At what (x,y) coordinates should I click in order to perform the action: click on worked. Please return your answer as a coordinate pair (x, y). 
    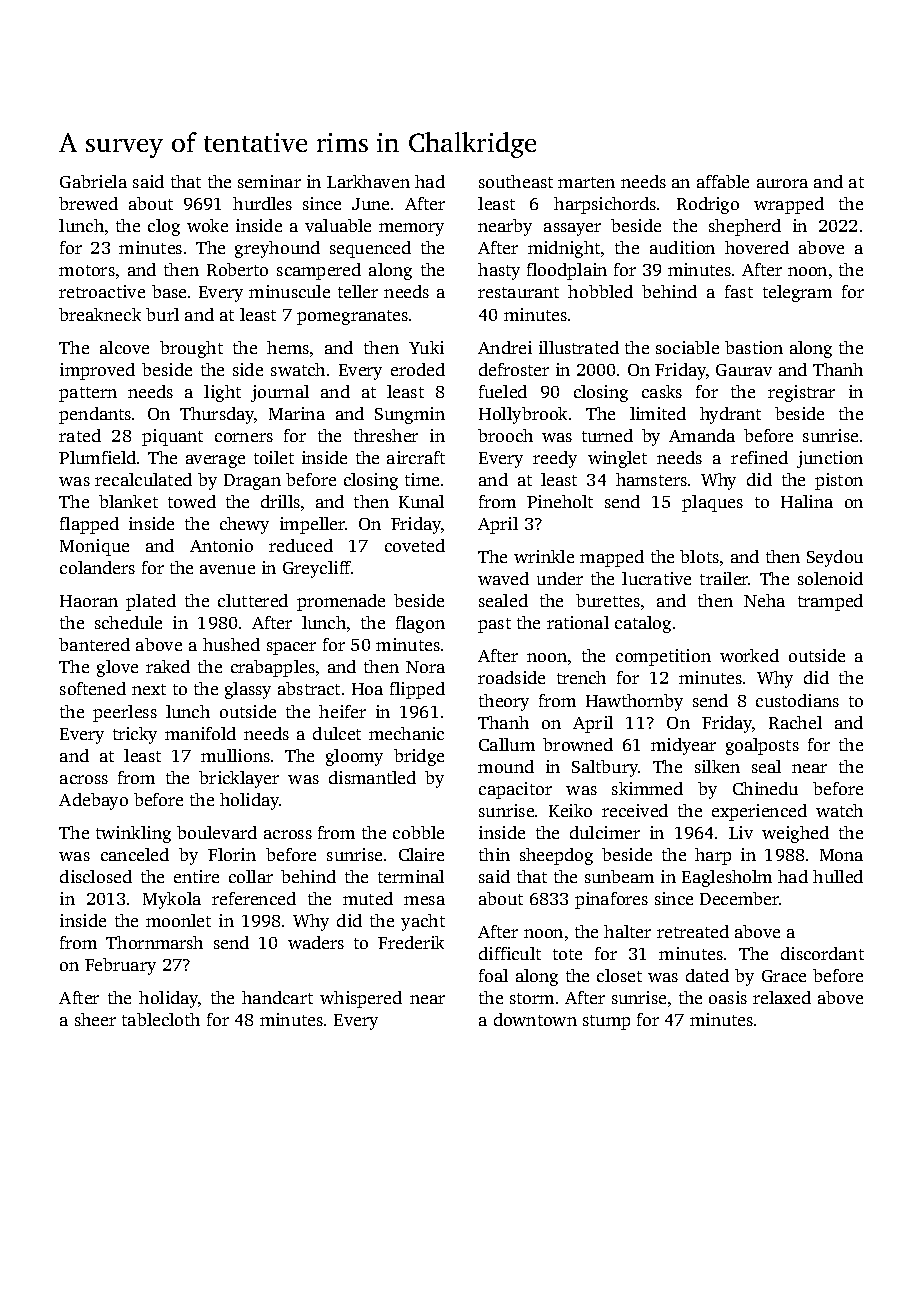
    Looking at the image, I should click on (749, 655).
